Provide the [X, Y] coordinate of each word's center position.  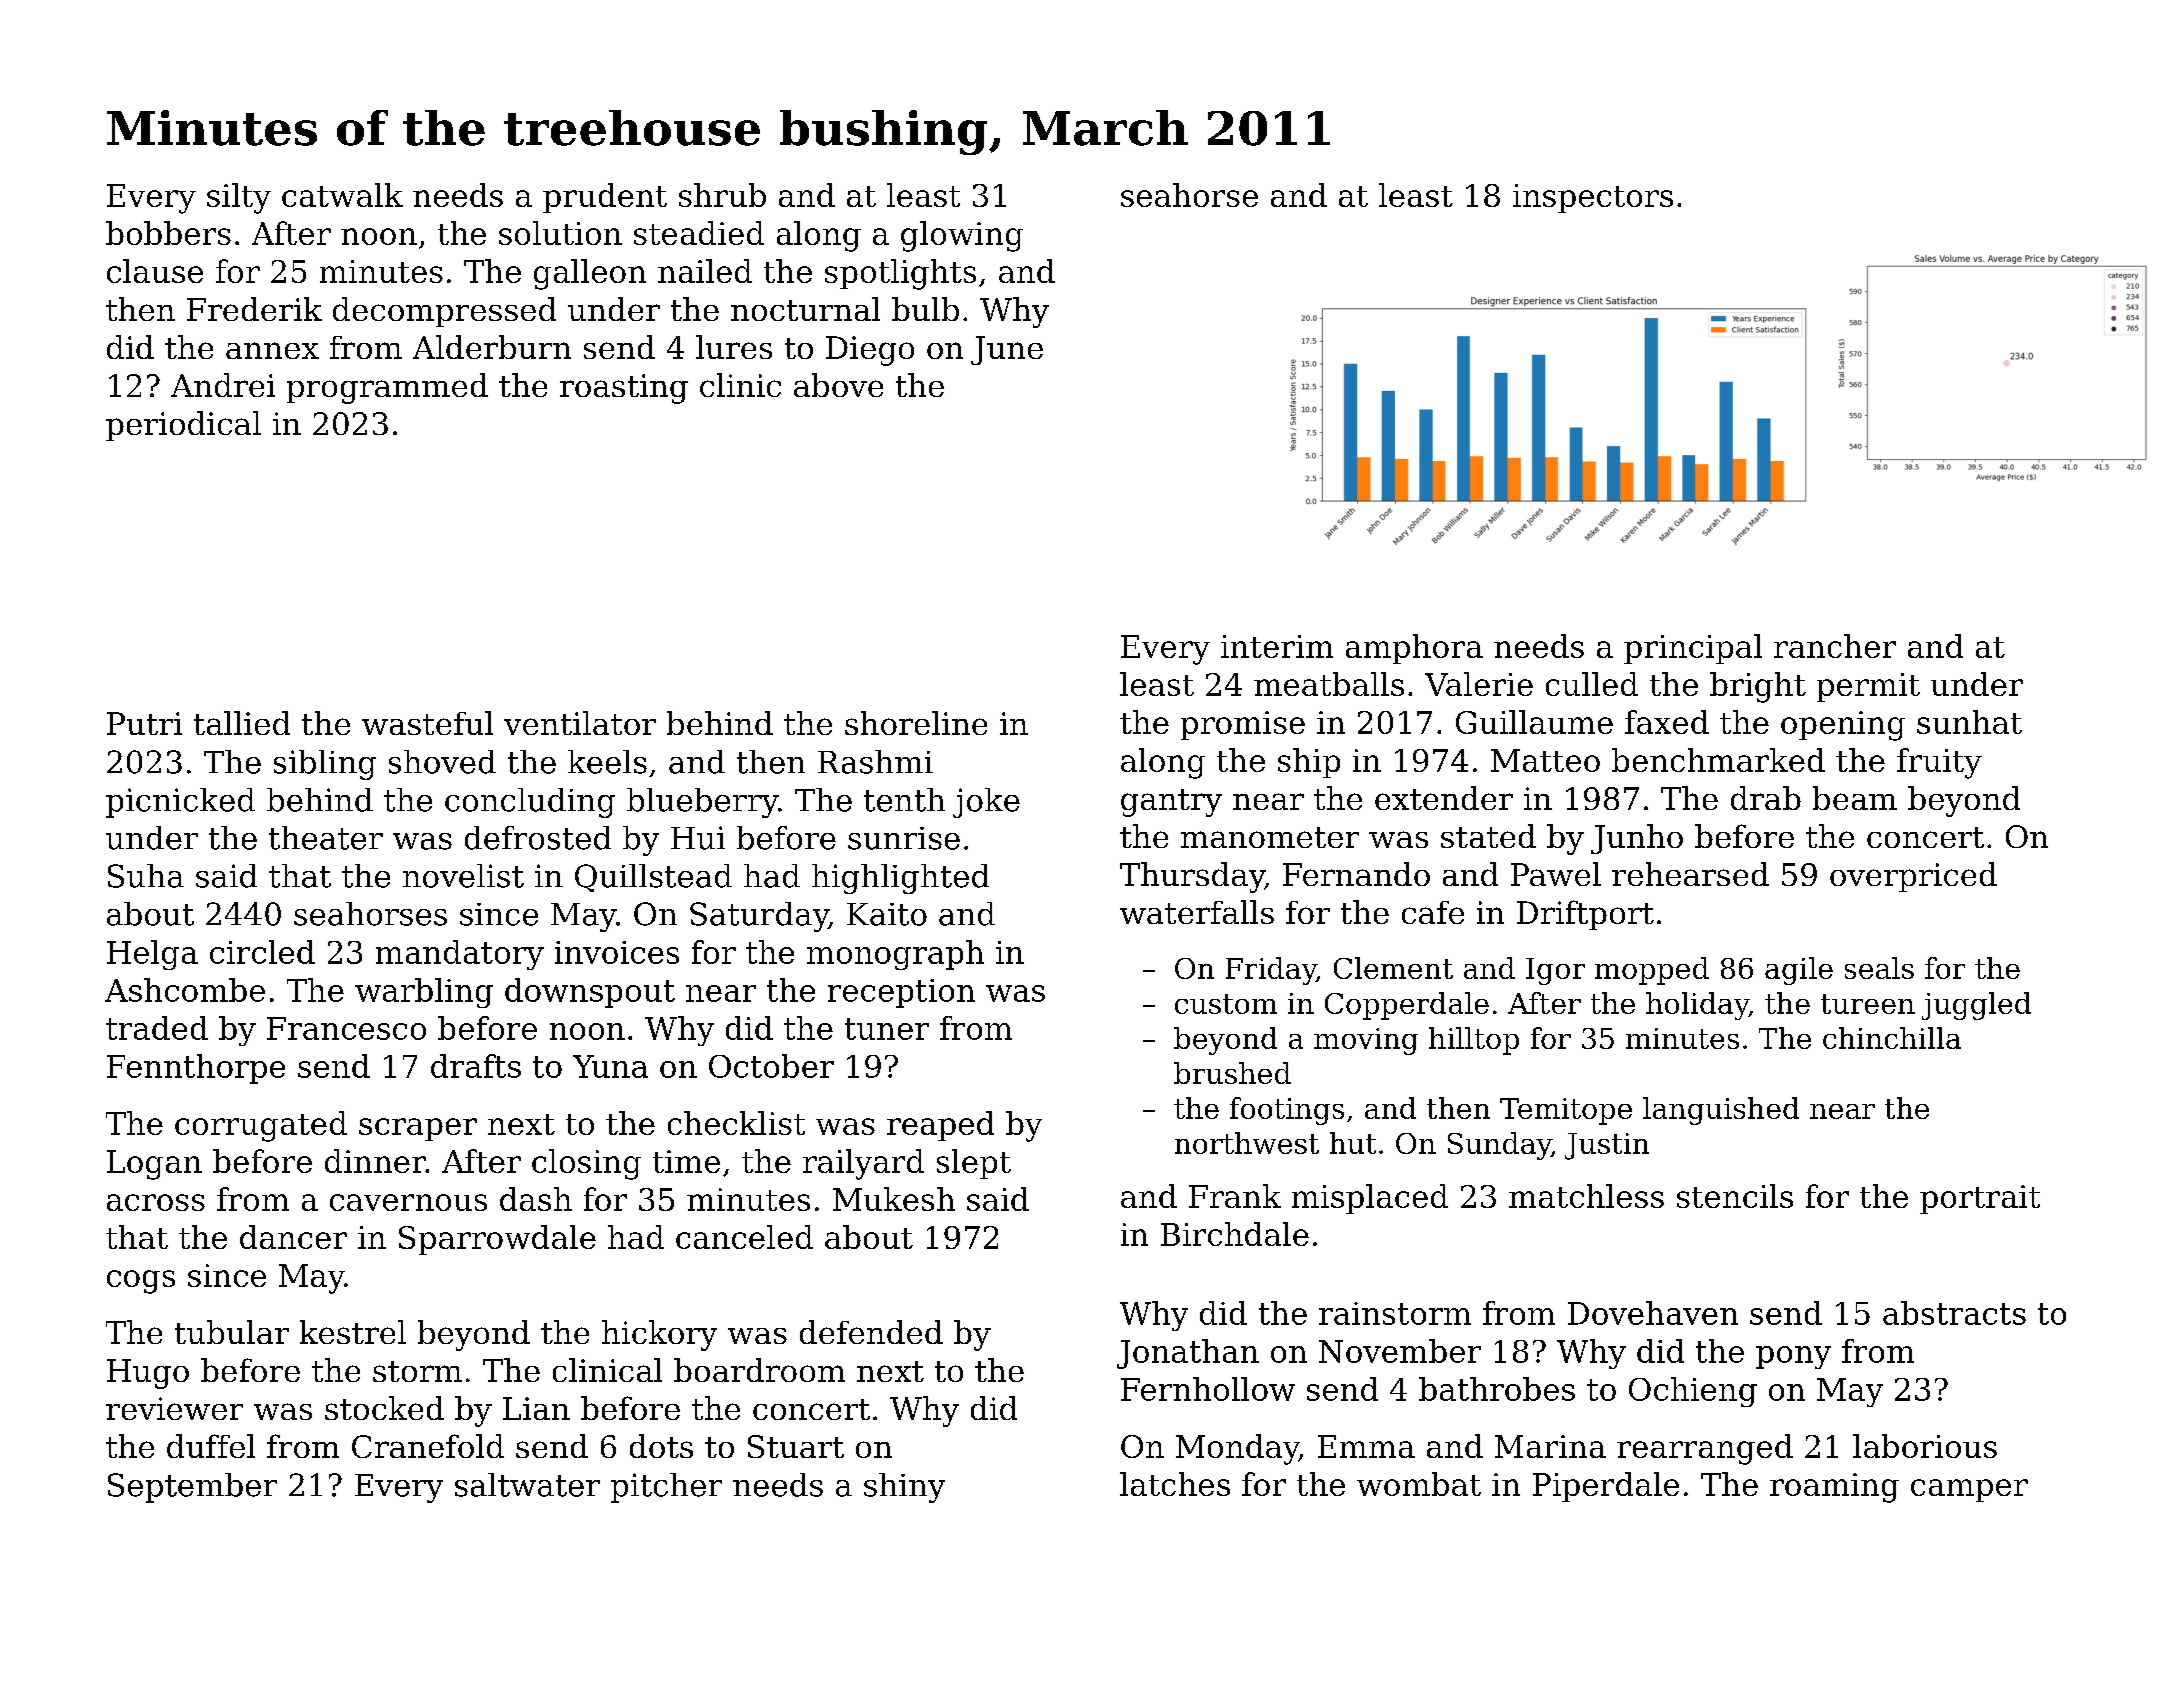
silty [239, 198]
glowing [962, 236]
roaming [1834, 1488]
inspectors [1593, 198]
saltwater [527, 1485]
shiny [904, 1488]
